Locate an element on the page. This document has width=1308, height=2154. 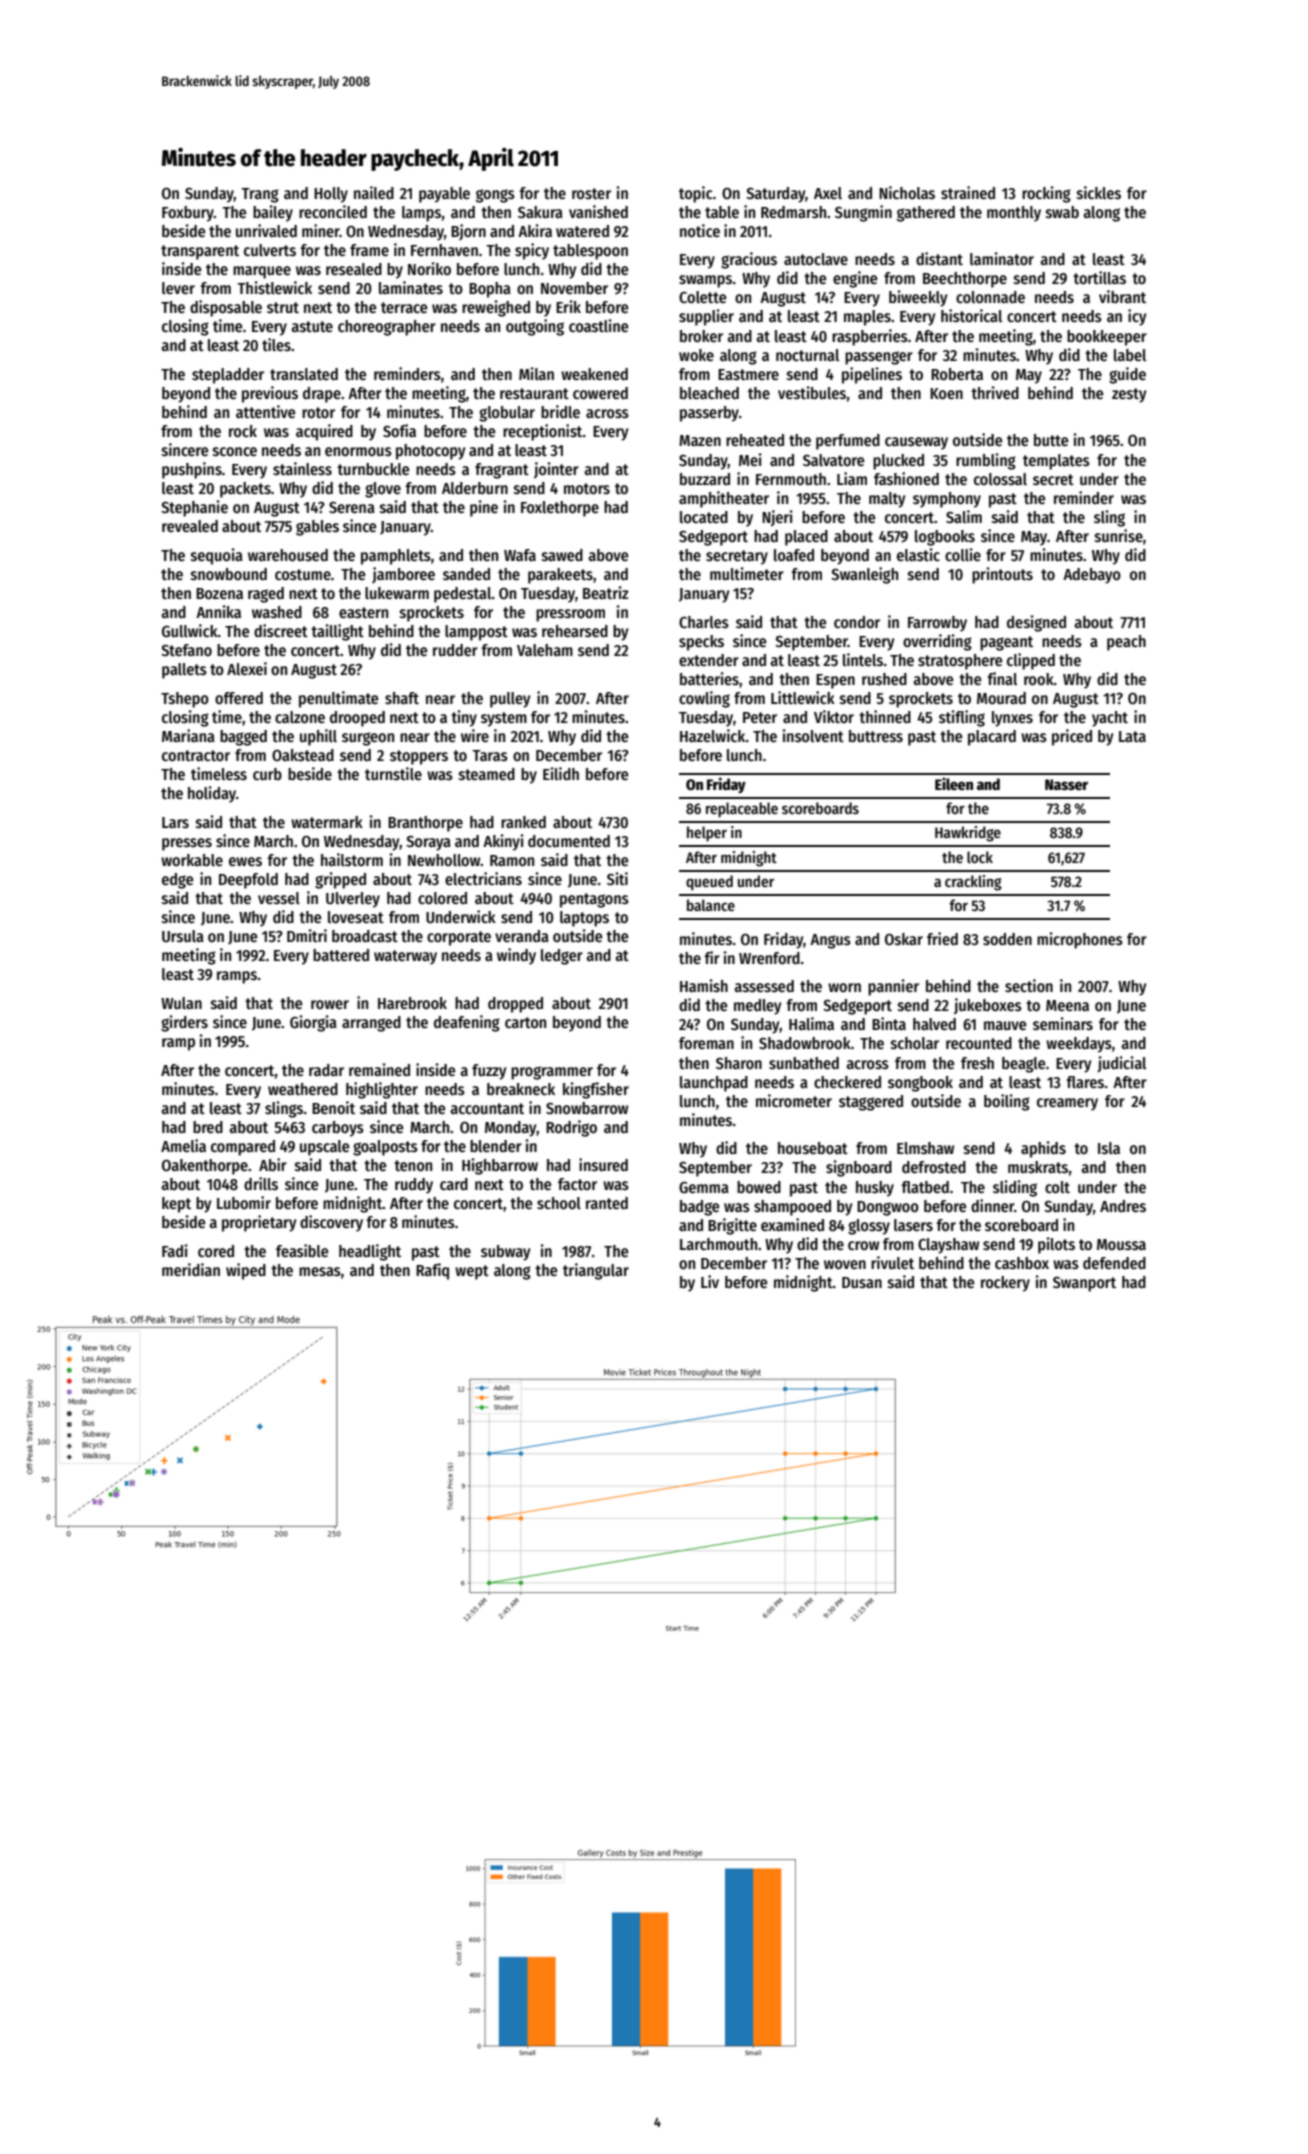
Wrenford is located at coordinates (769, 958).
